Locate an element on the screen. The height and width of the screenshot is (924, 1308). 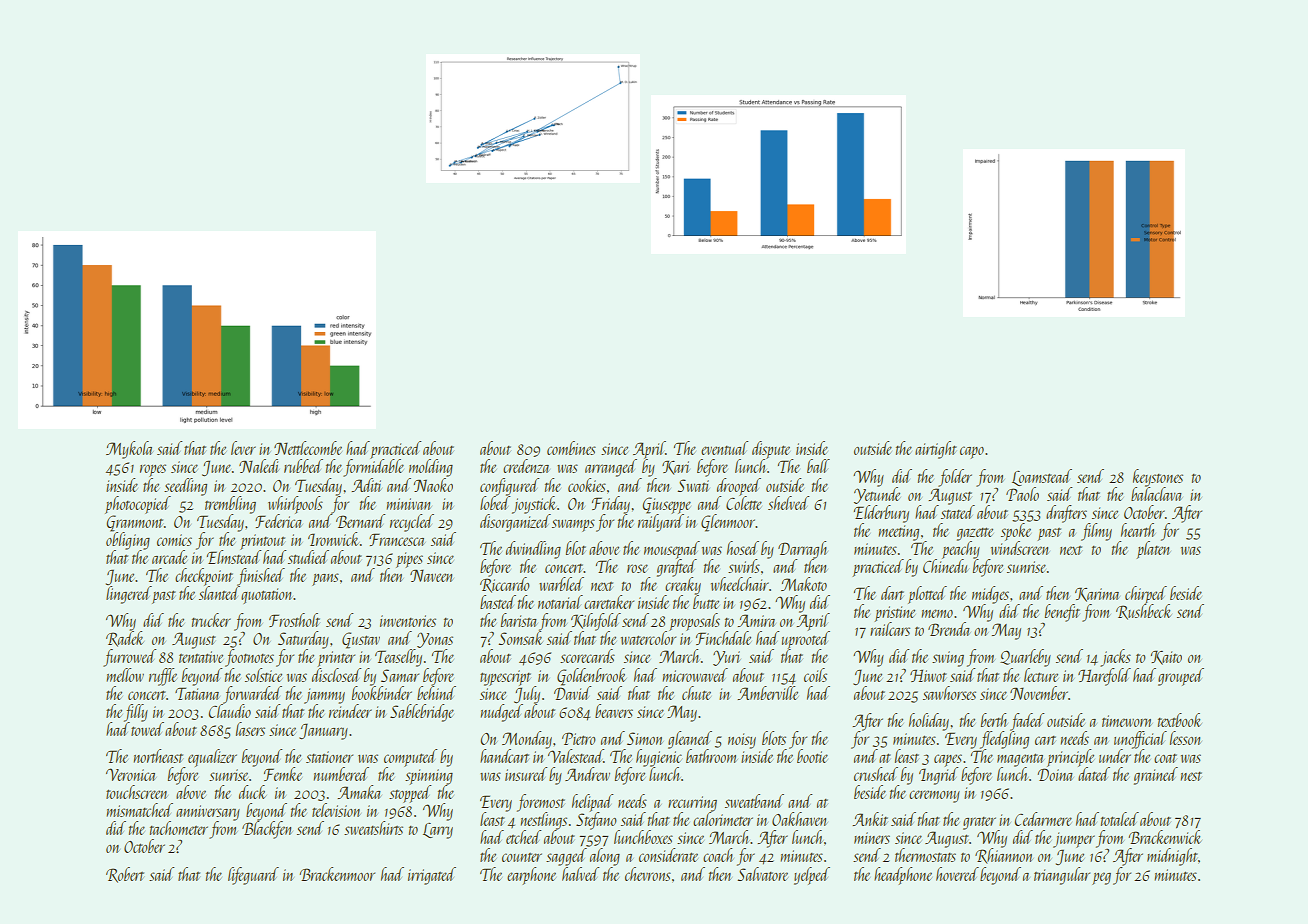
lever is located at coordinates (243, 448).
